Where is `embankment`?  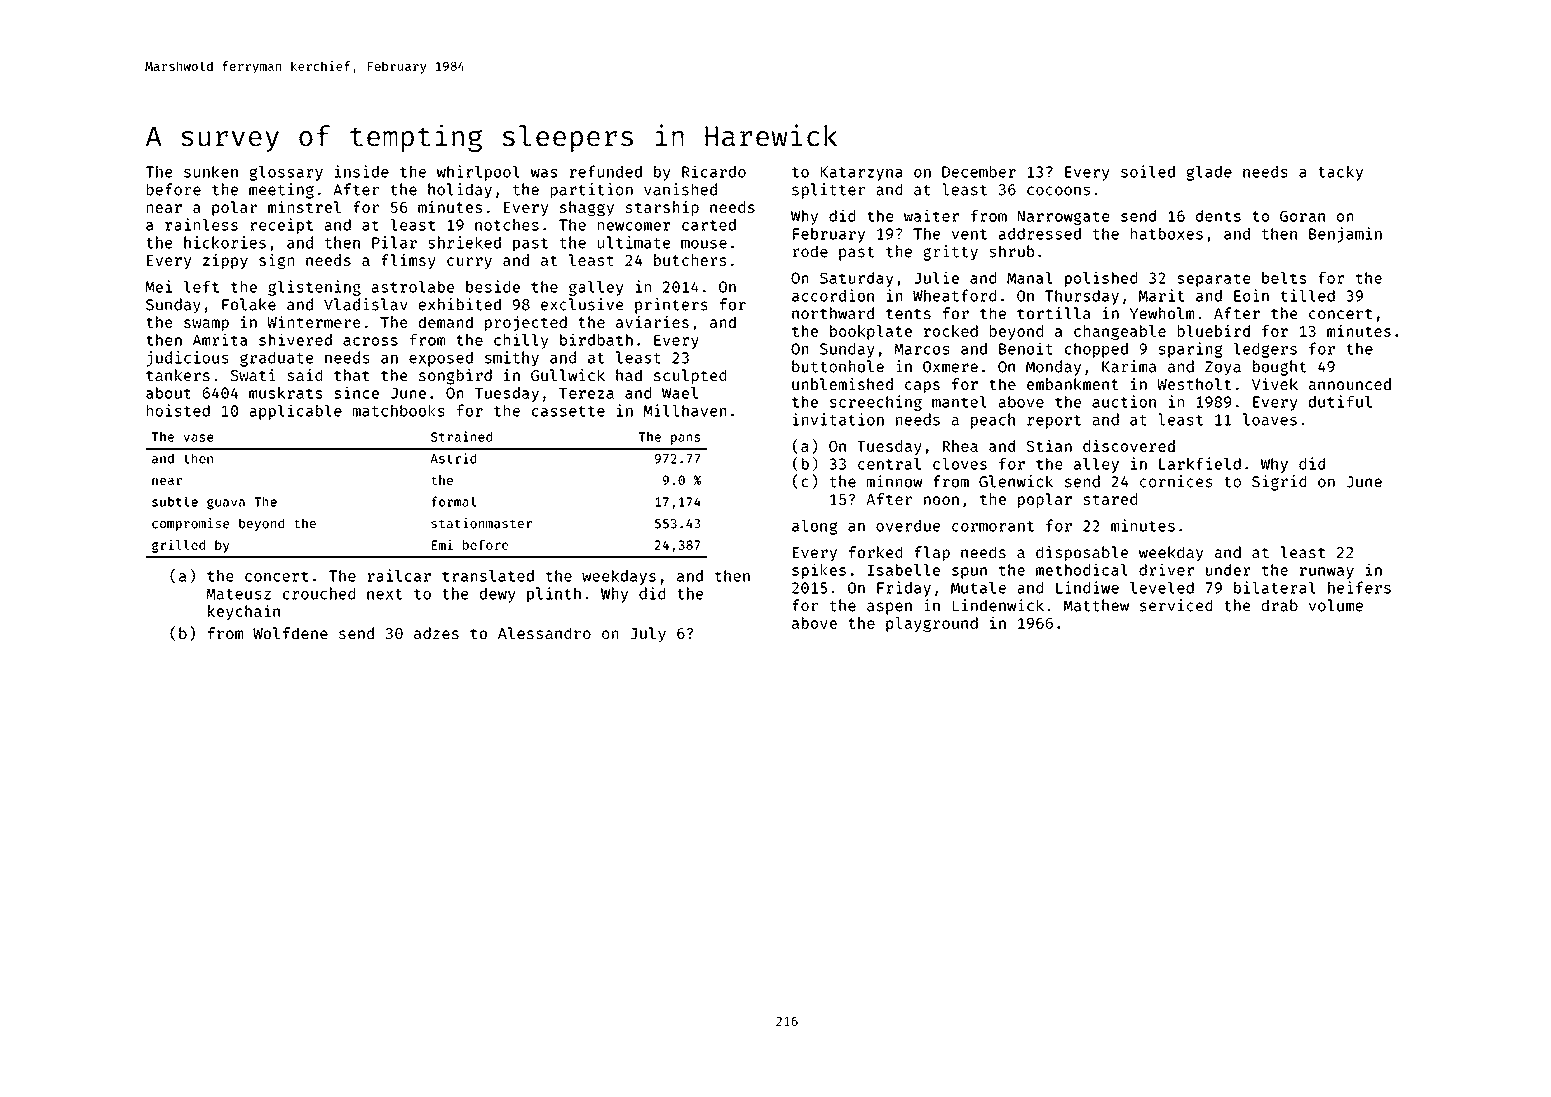 embankment is located at coordinates (1073, 384).
